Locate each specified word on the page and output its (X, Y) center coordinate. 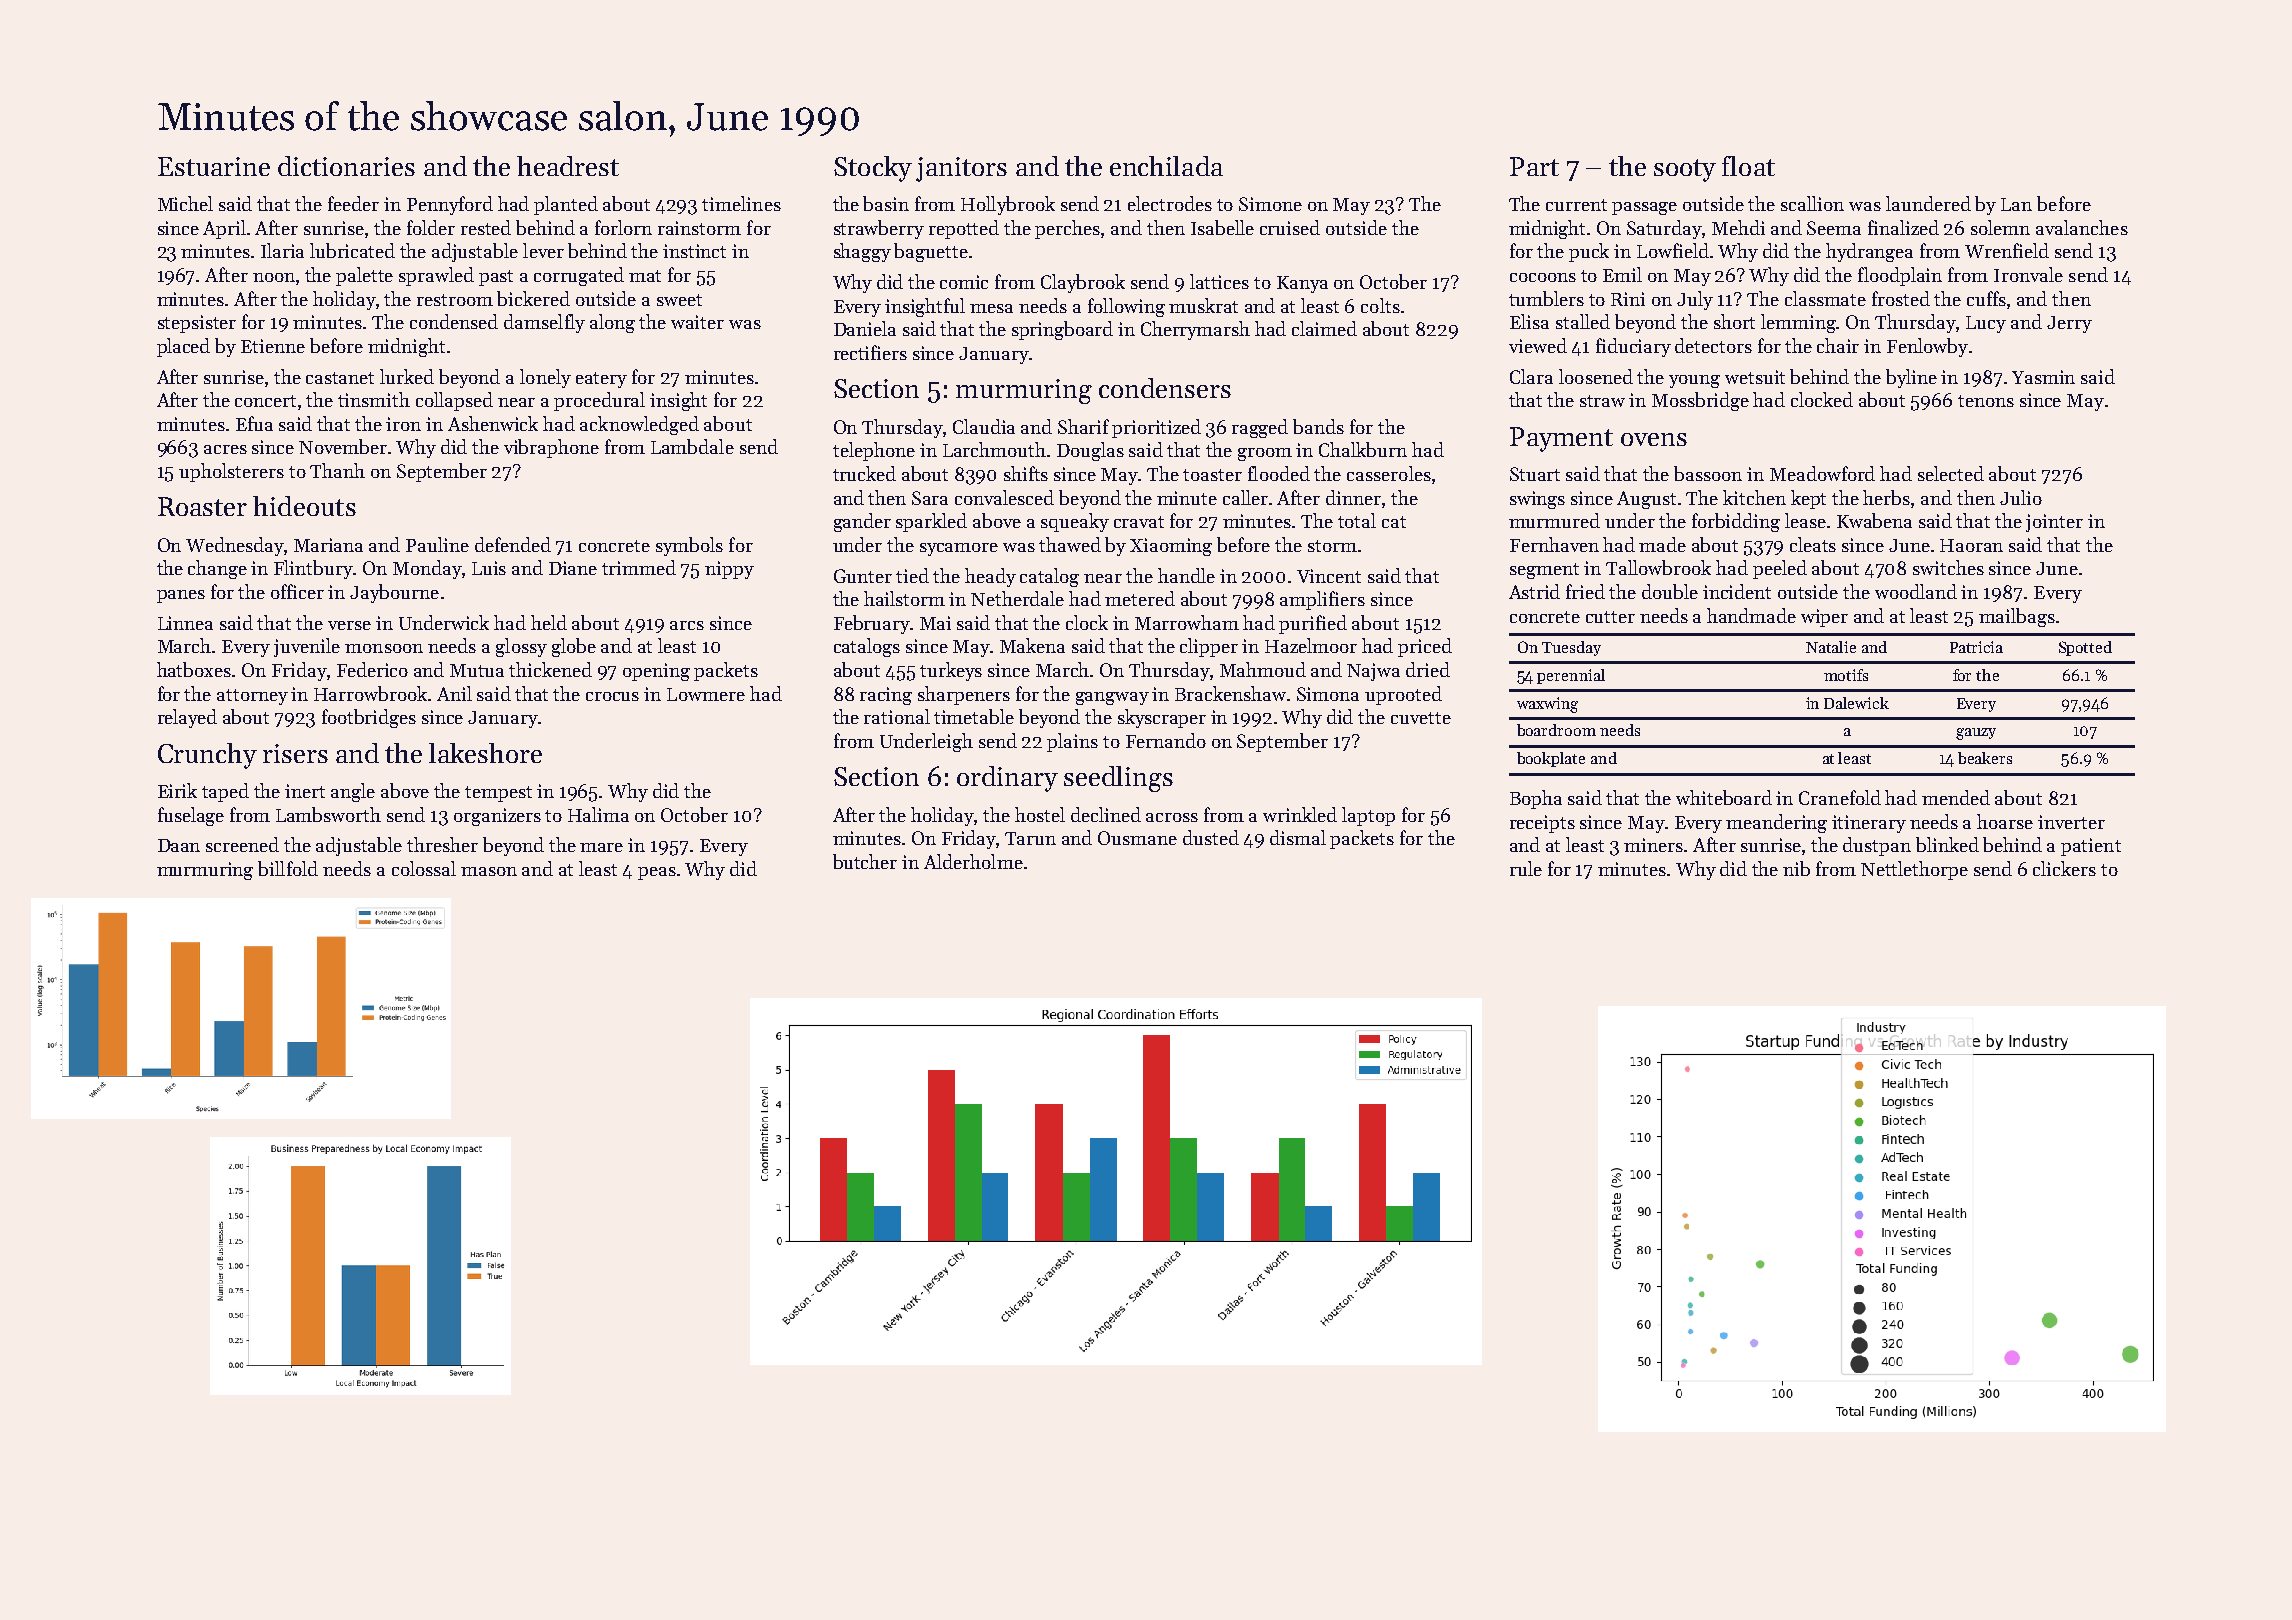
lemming (1799, 323)
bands (1318, 426)
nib (1796, 868)
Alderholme (973, 861)
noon (274, 277)
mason (489, 871)
